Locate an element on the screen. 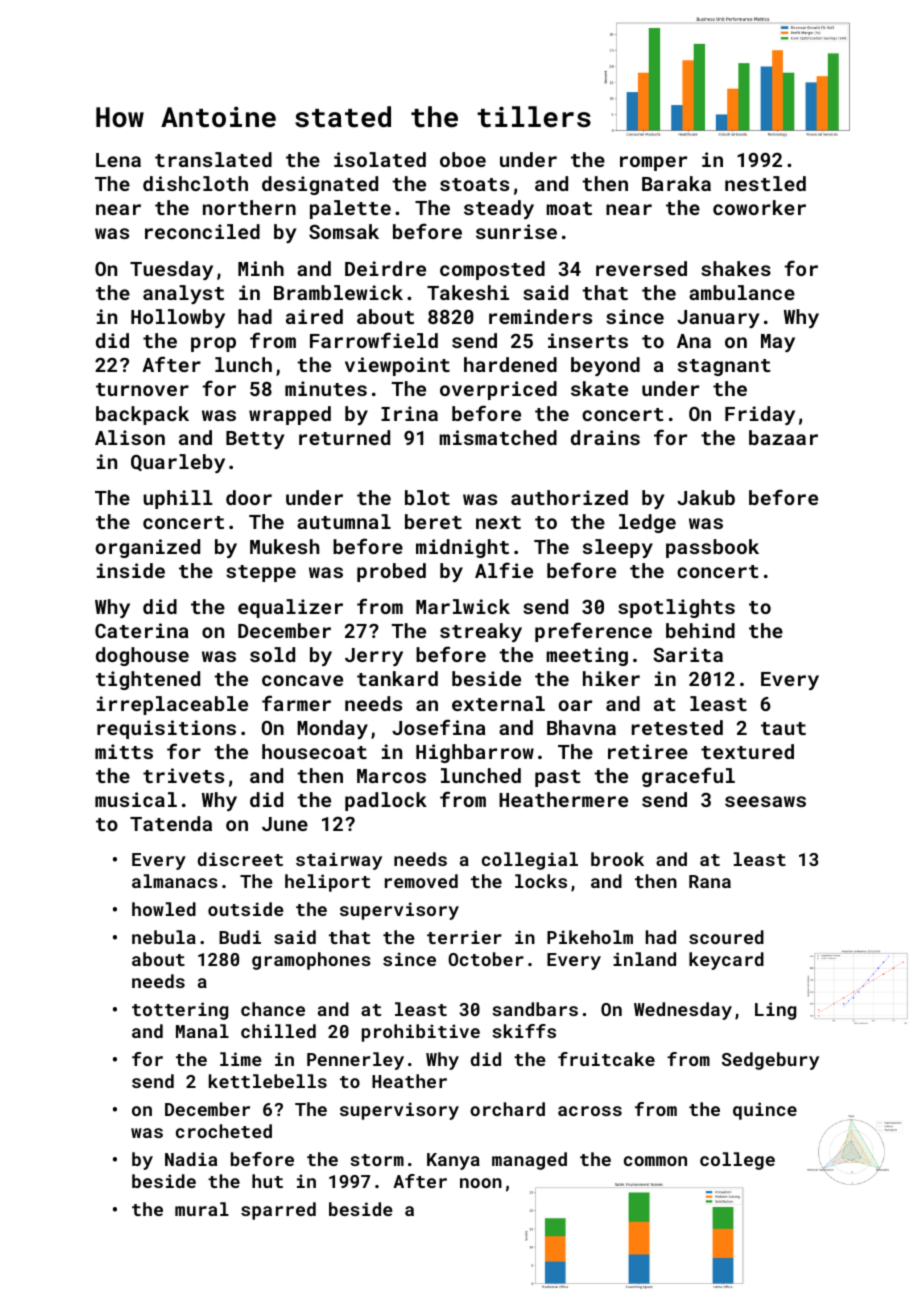 This screenshot has height=1308, width=924. Hollowby is located at coordinates (178, 318).
